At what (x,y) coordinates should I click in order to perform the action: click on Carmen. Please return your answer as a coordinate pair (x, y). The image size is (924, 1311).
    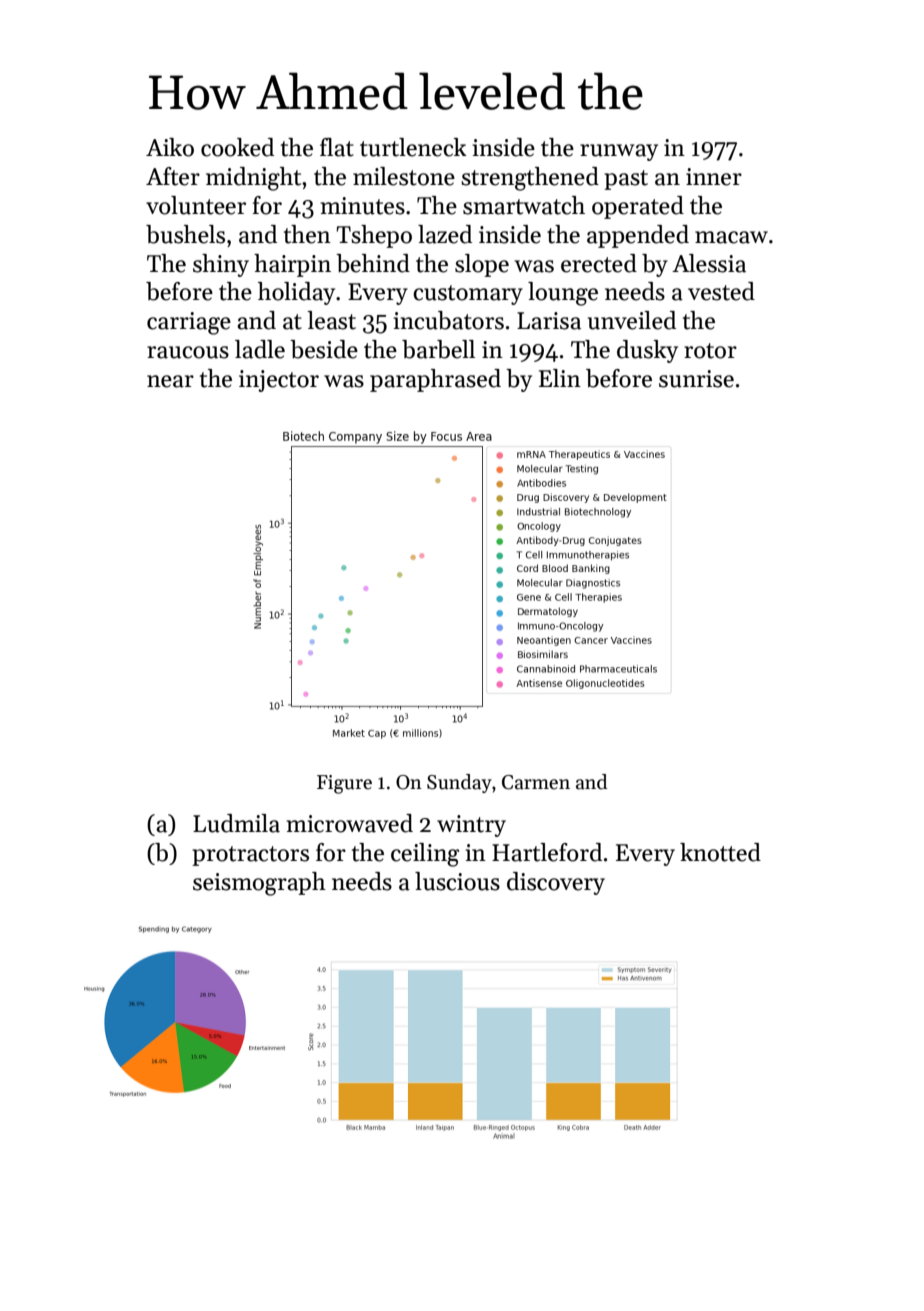
    Looking at the image, I should click on (536, 782).
